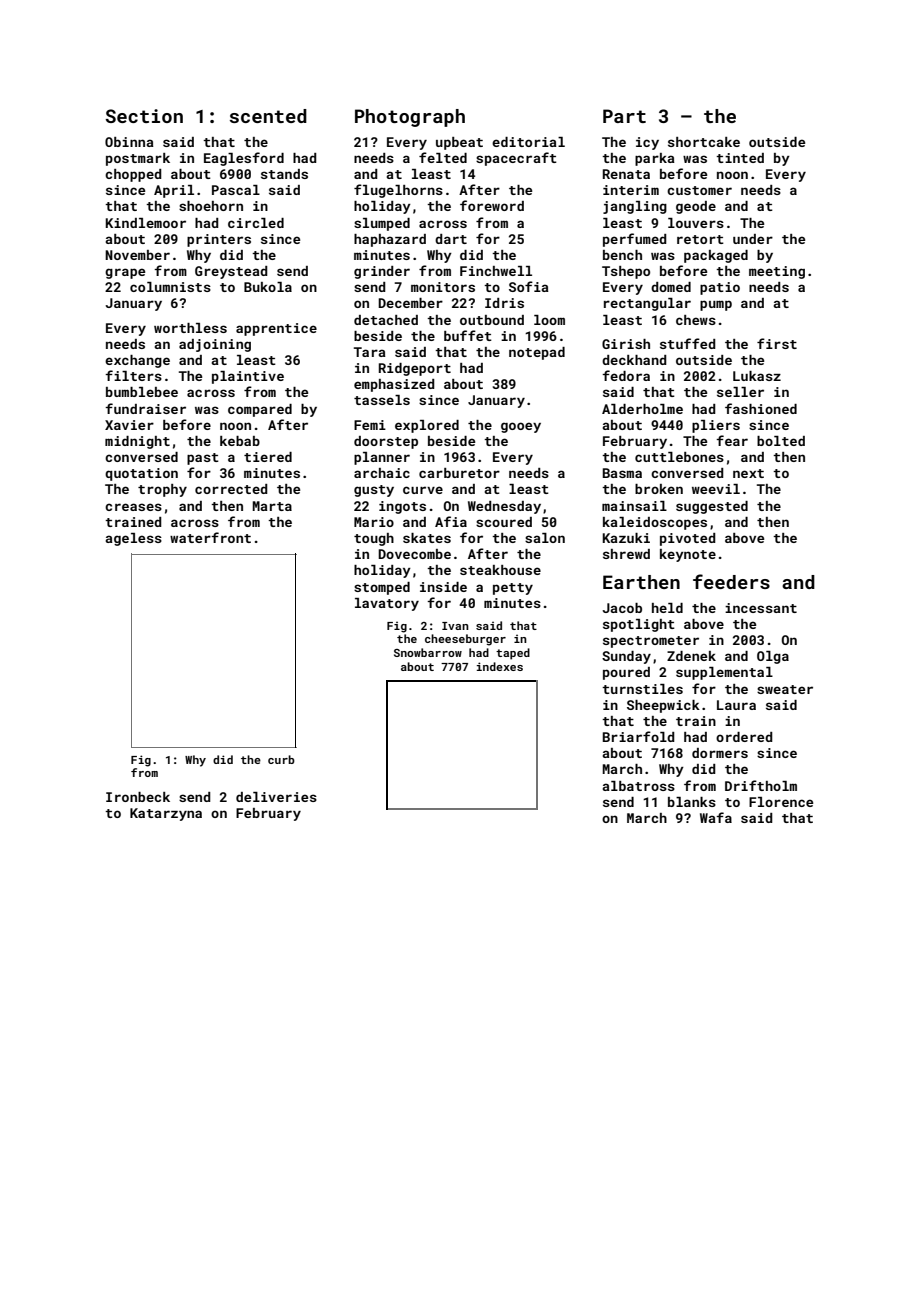  Describe the element at coordinates (451, 239) in the screenshot. I see `dart` at that location.
